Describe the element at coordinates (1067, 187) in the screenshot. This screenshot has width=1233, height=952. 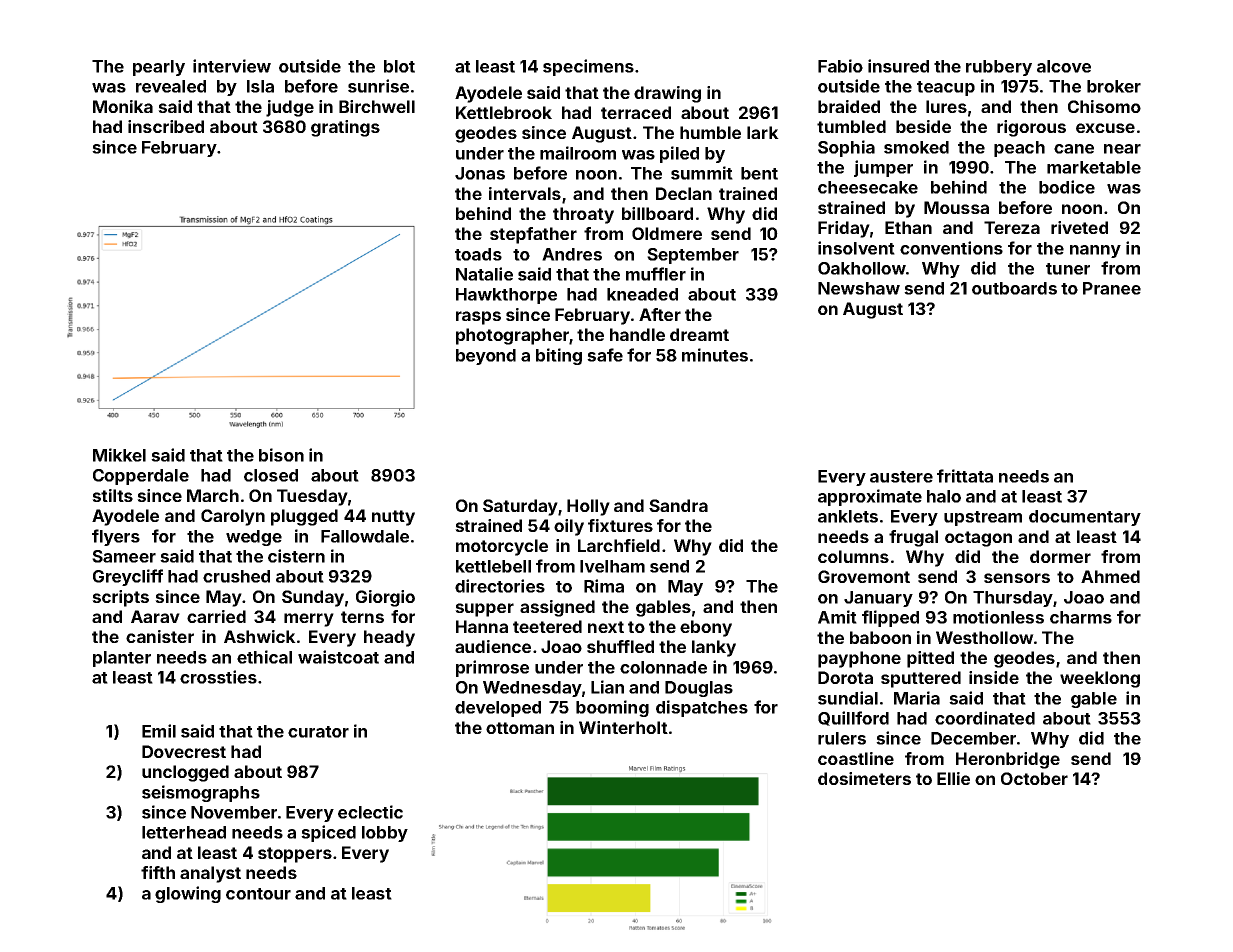
I see `bodice` at that location.
